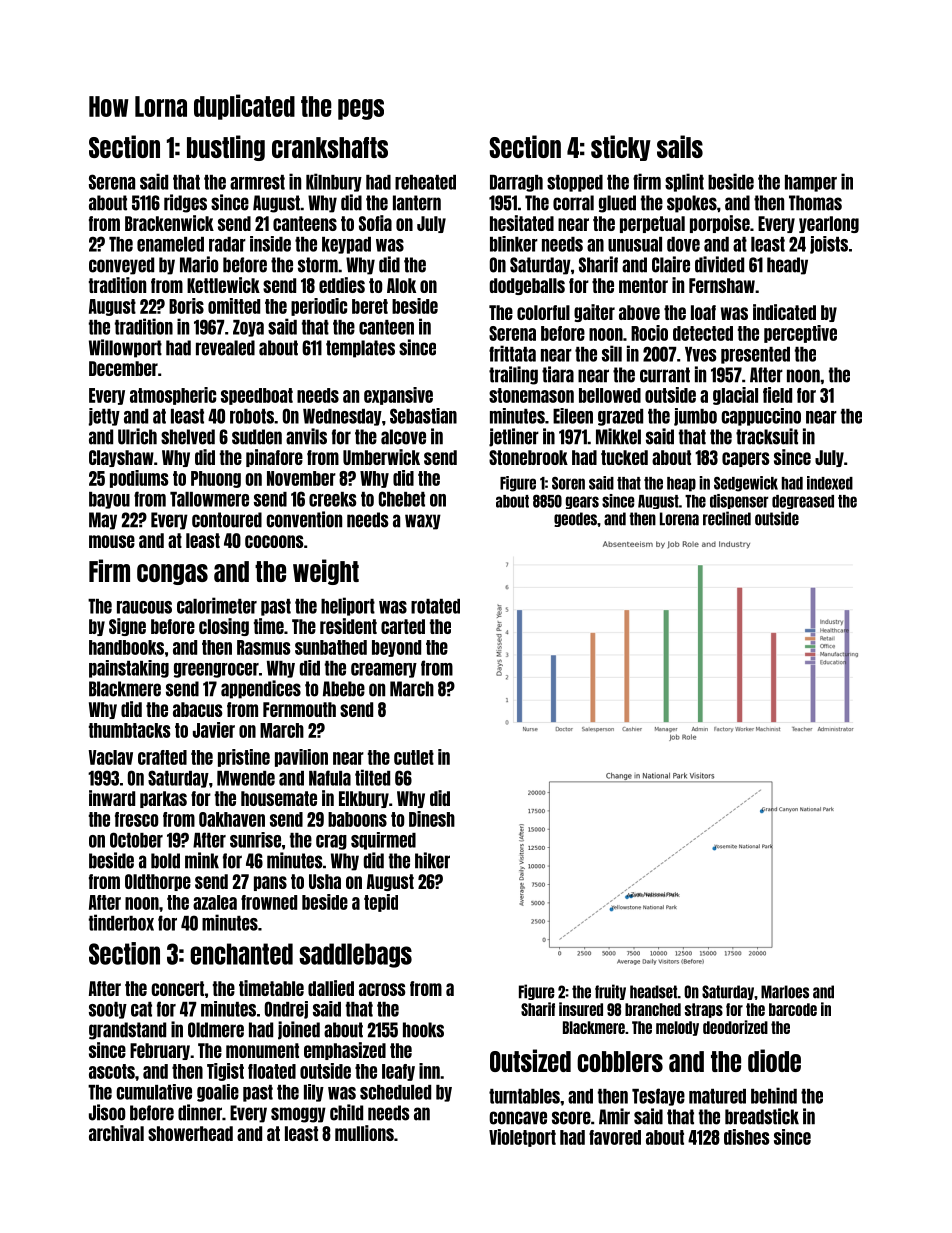 This screenshot has width=952, height=1233. I want to click on Chebet, so click(402, 499).
